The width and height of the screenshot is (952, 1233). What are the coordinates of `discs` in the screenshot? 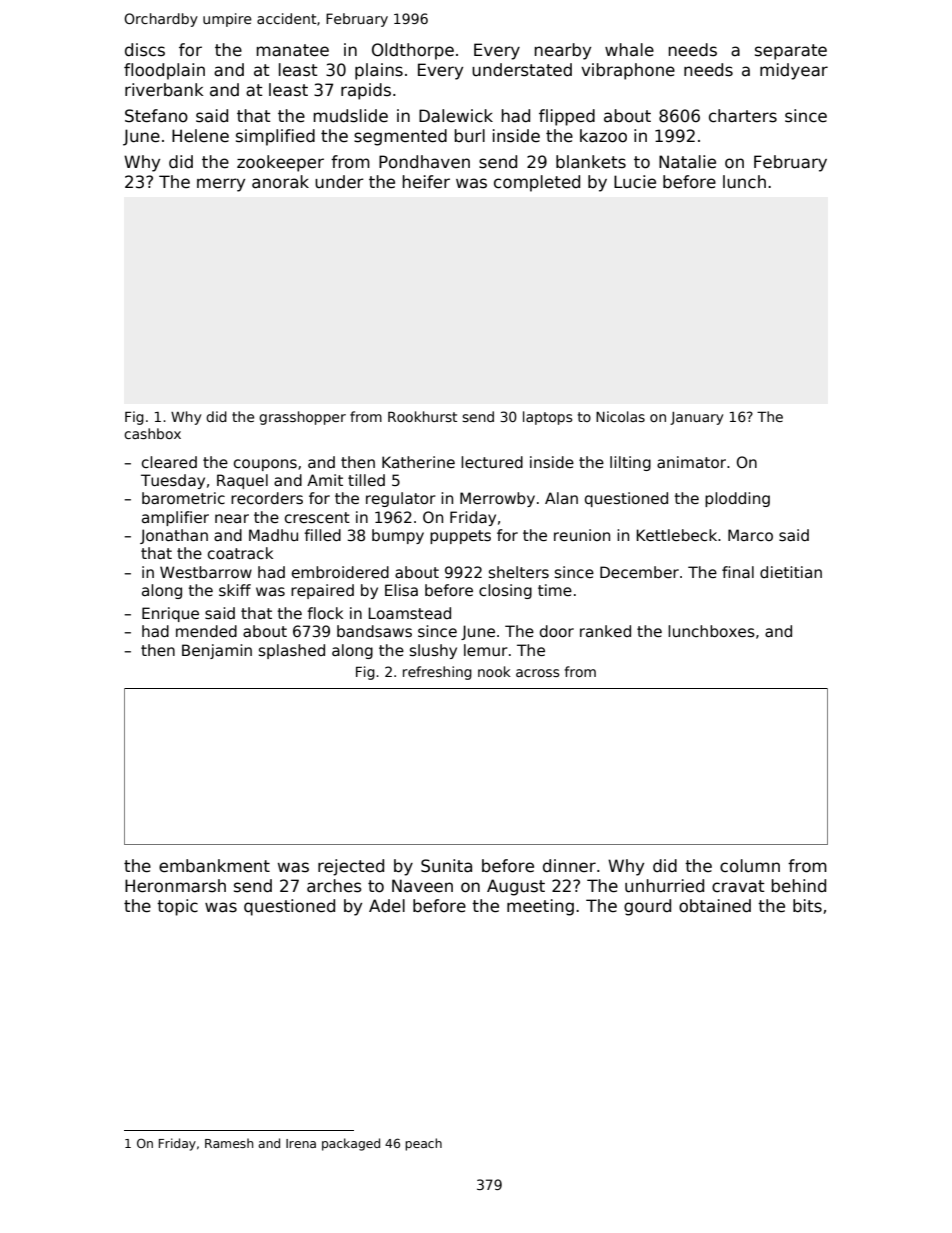 It's located at (145, 50).
